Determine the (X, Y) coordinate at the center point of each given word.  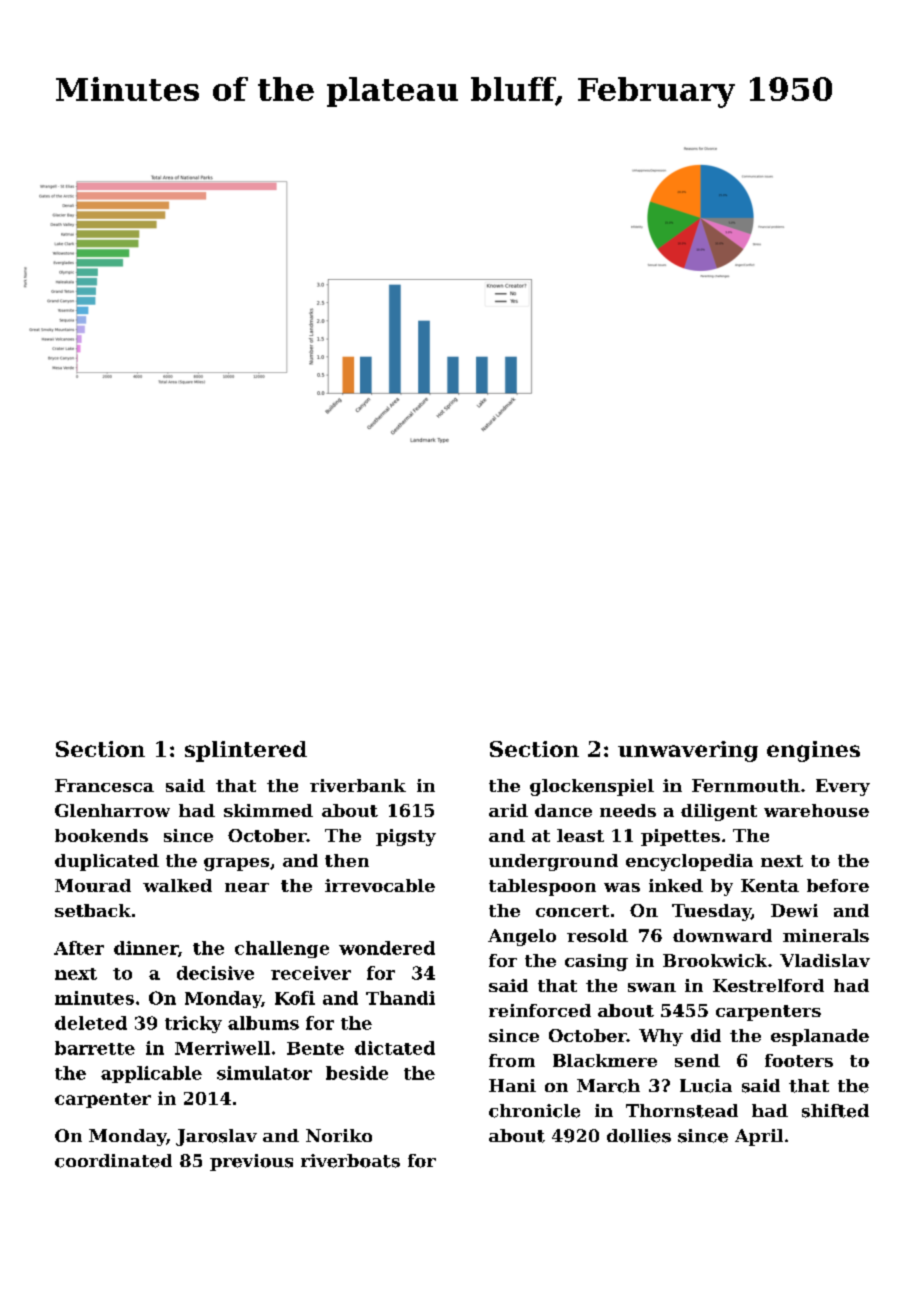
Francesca (104, 785)
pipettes (680, 837)
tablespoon (542, 887)
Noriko (339, 1135)
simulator (264, 1073)
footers (799, 1060)
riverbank (358, 785)
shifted (835, 1111)
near (247, 887)
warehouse (816, 810)
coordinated (113, 1161)
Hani (512, 1085)
